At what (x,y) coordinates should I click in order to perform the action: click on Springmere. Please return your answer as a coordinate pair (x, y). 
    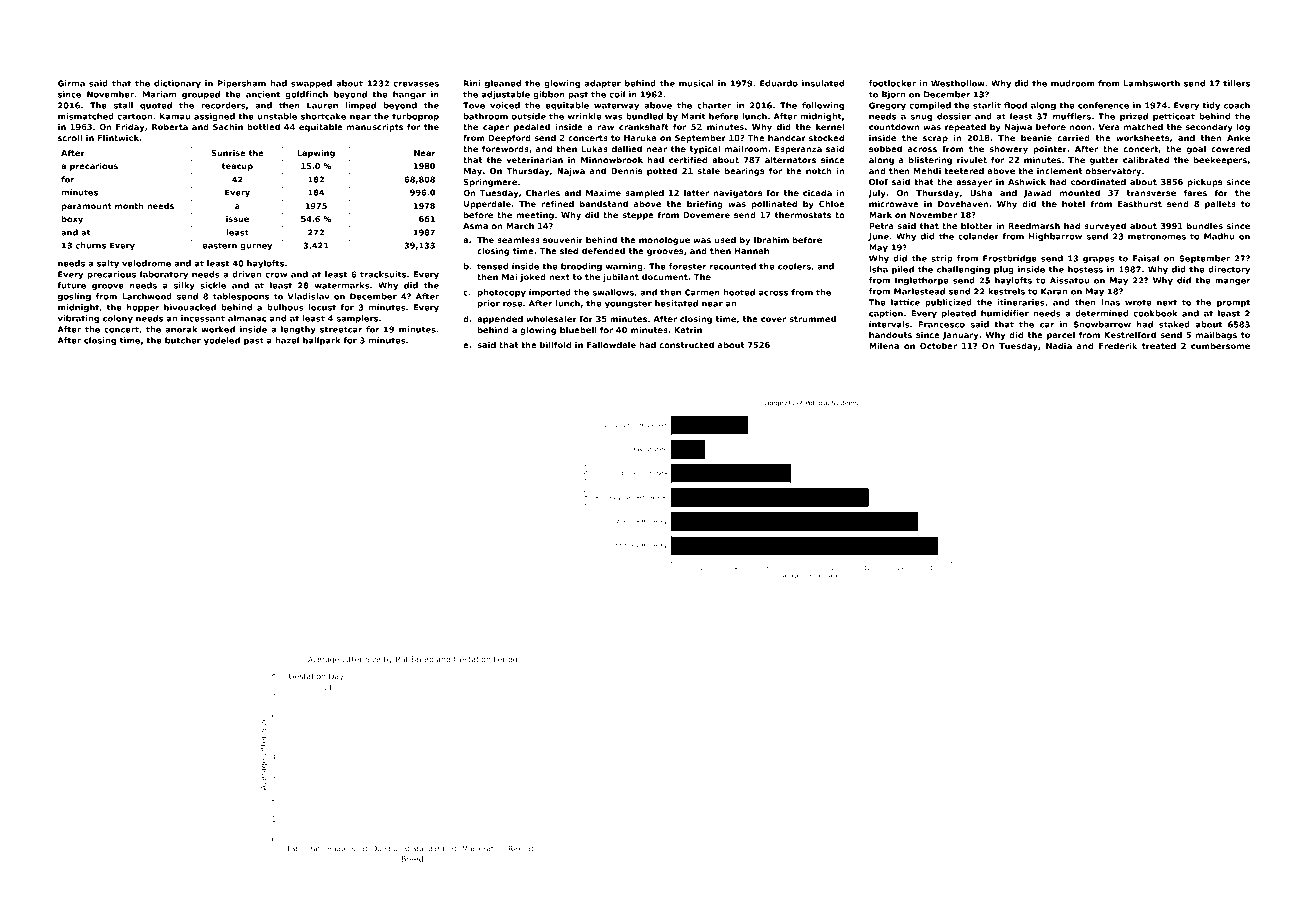
    Looking at the image, I should click on (490, 182).
